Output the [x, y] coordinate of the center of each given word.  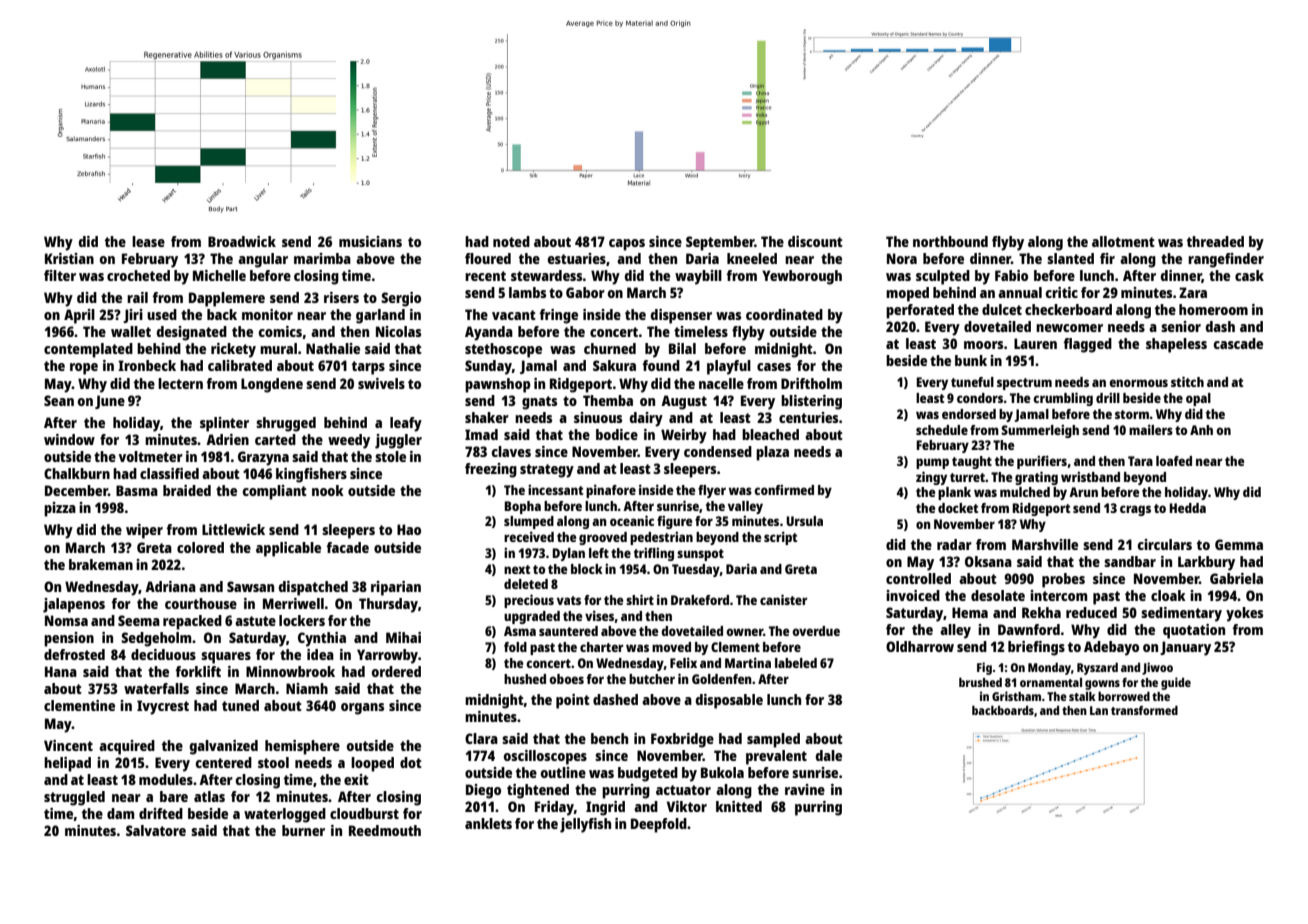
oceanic [632, 520]
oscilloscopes [545, 757]
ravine [805, 789]
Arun [1083, 492]
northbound [950, 241]
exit [356, 779]
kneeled [752, 258]
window [69, 439]
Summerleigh [1040, 431]
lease [148, 241]
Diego [483, 791]
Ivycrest [163, 707]
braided [187, 490]
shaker [487, 417]
